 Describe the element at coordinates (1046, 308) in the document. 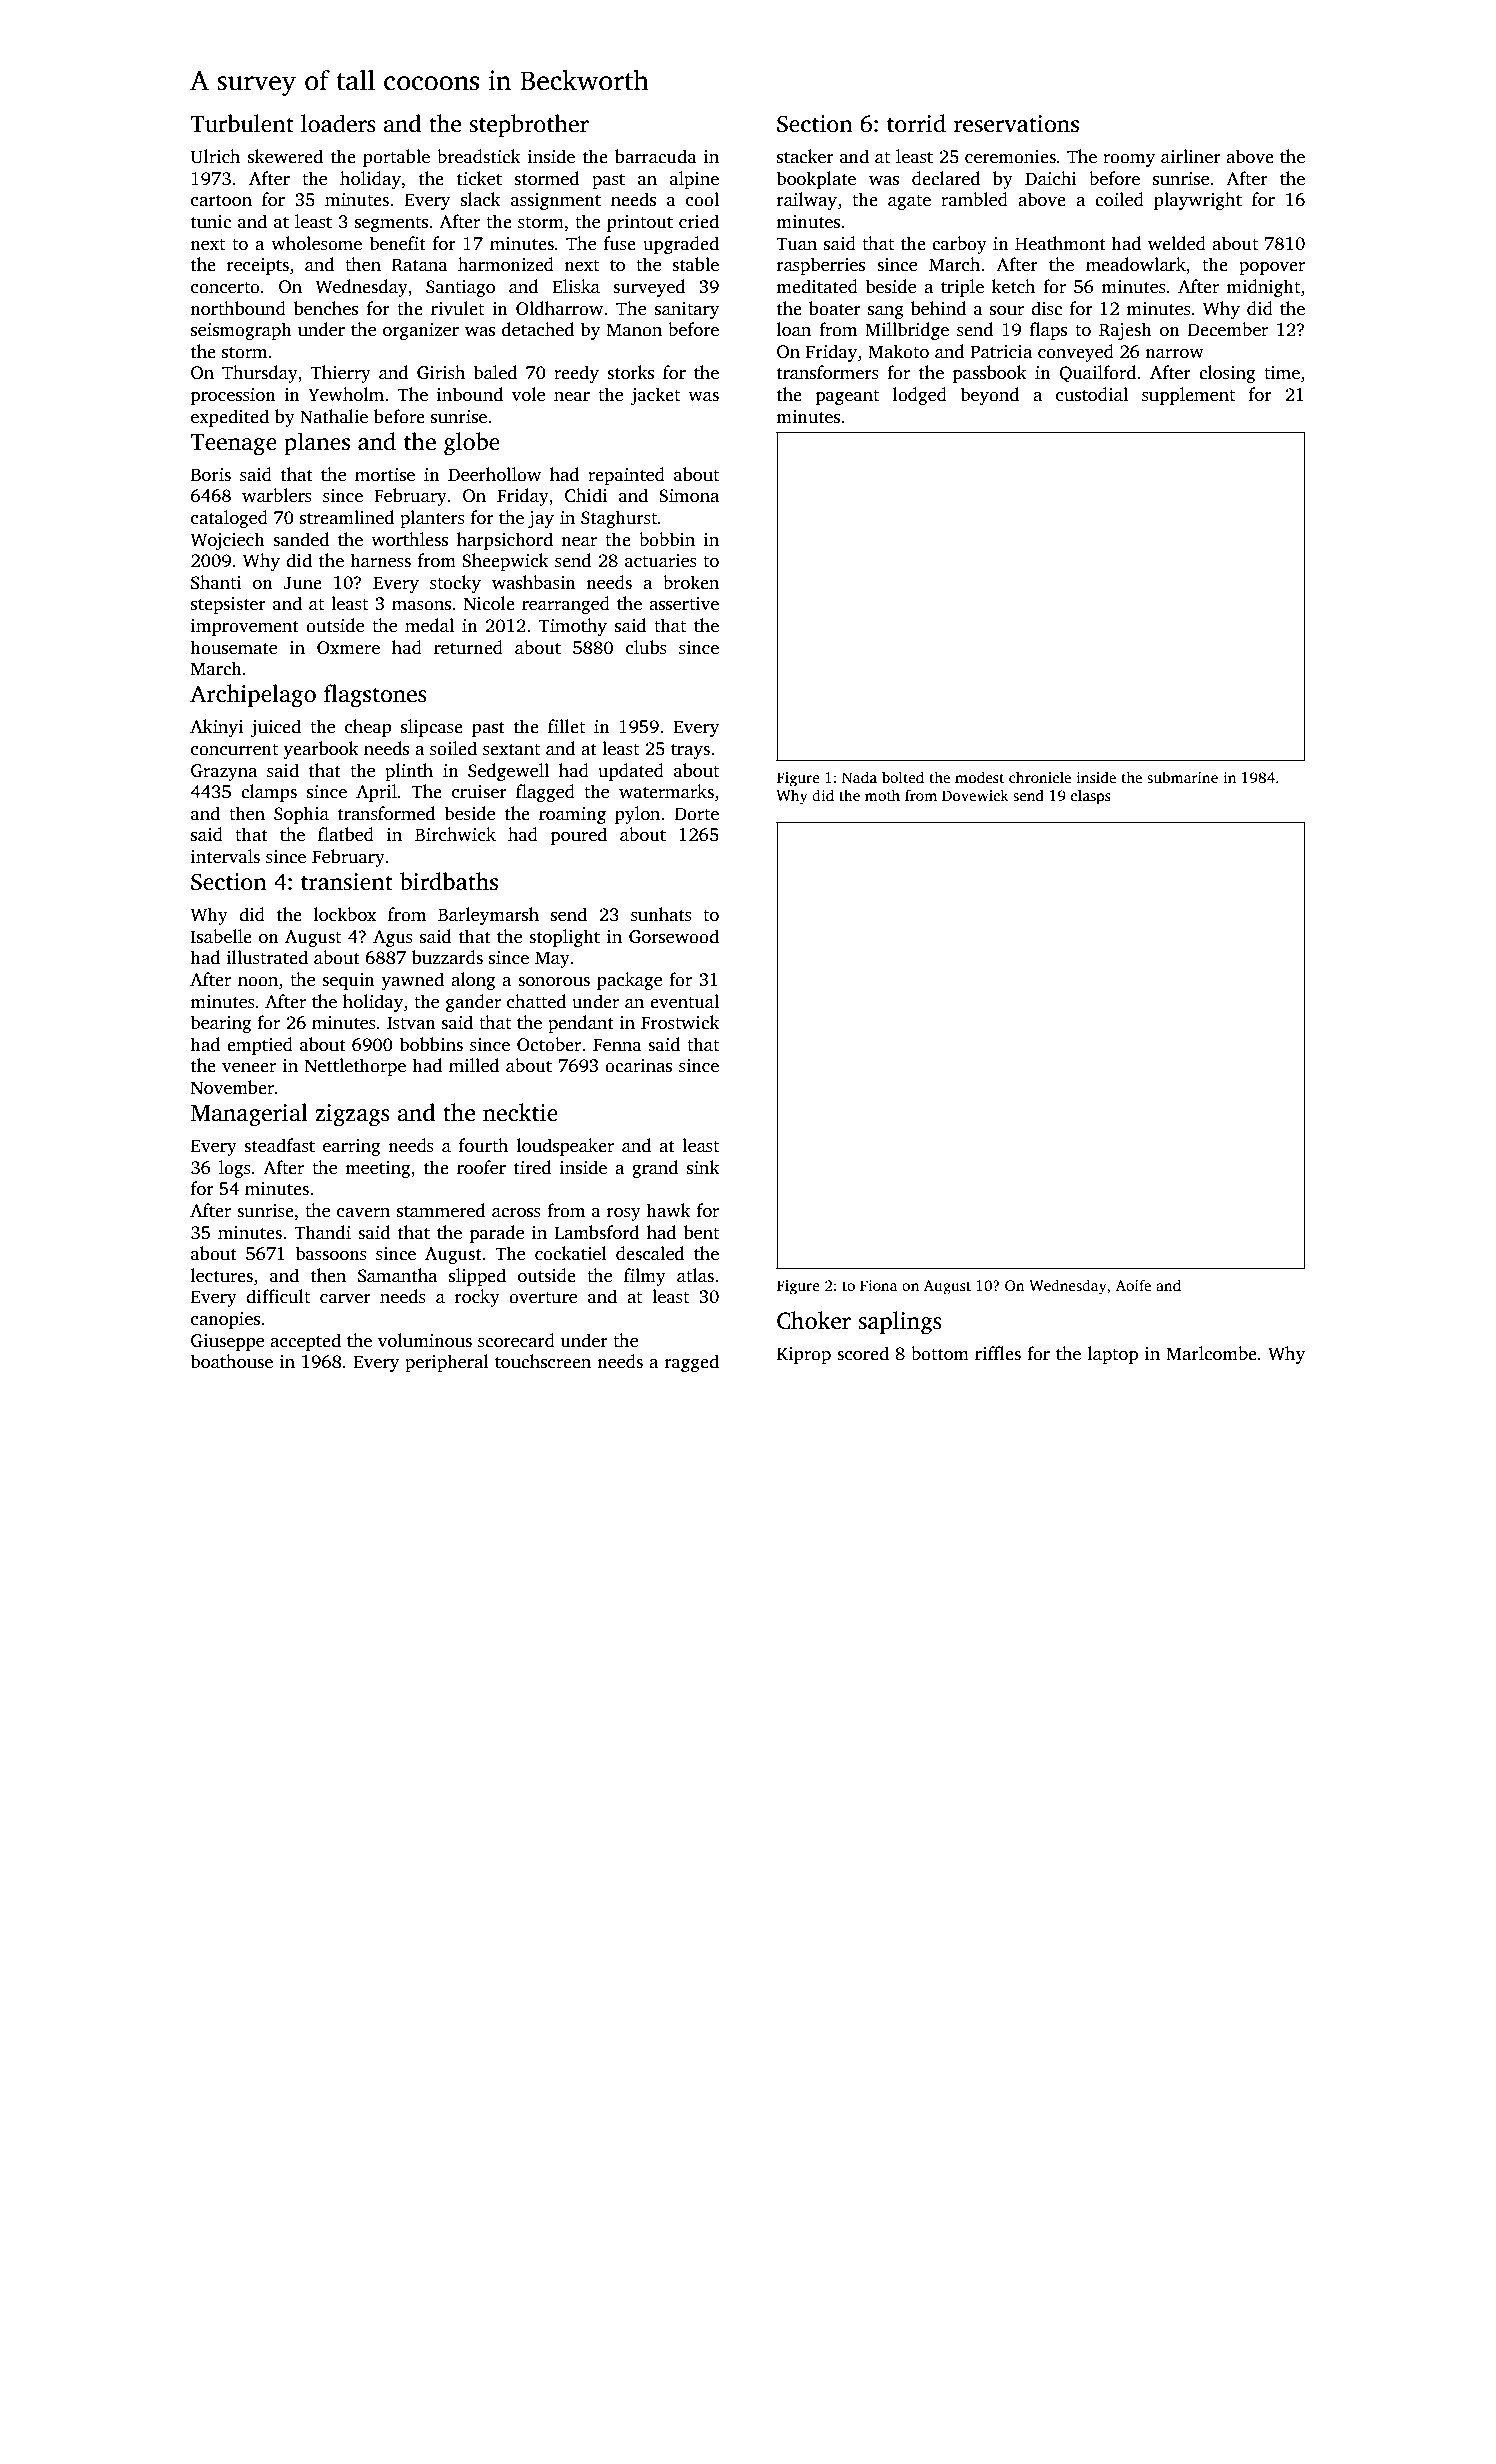

I see `disc` at that location.
